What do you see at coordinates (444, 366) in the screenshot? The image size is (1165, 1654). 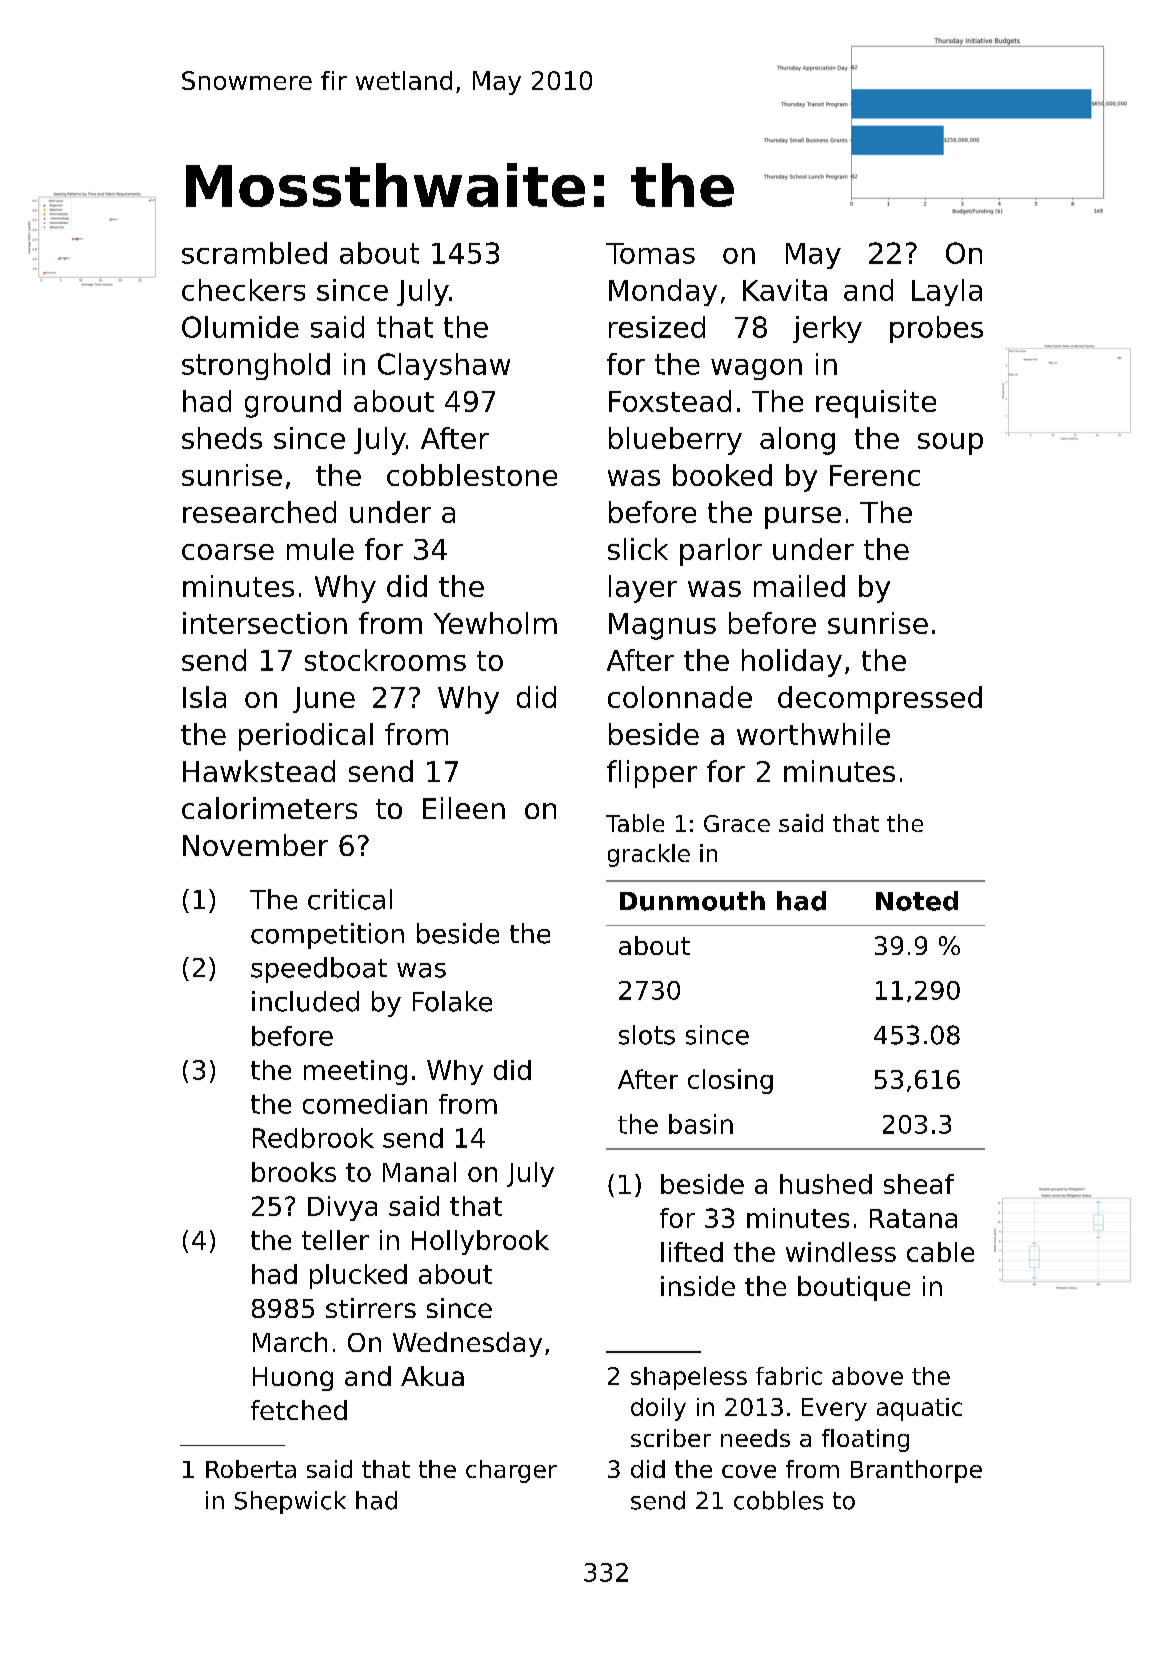 I see `Clayshaw` at bounding box center [444, 366].
